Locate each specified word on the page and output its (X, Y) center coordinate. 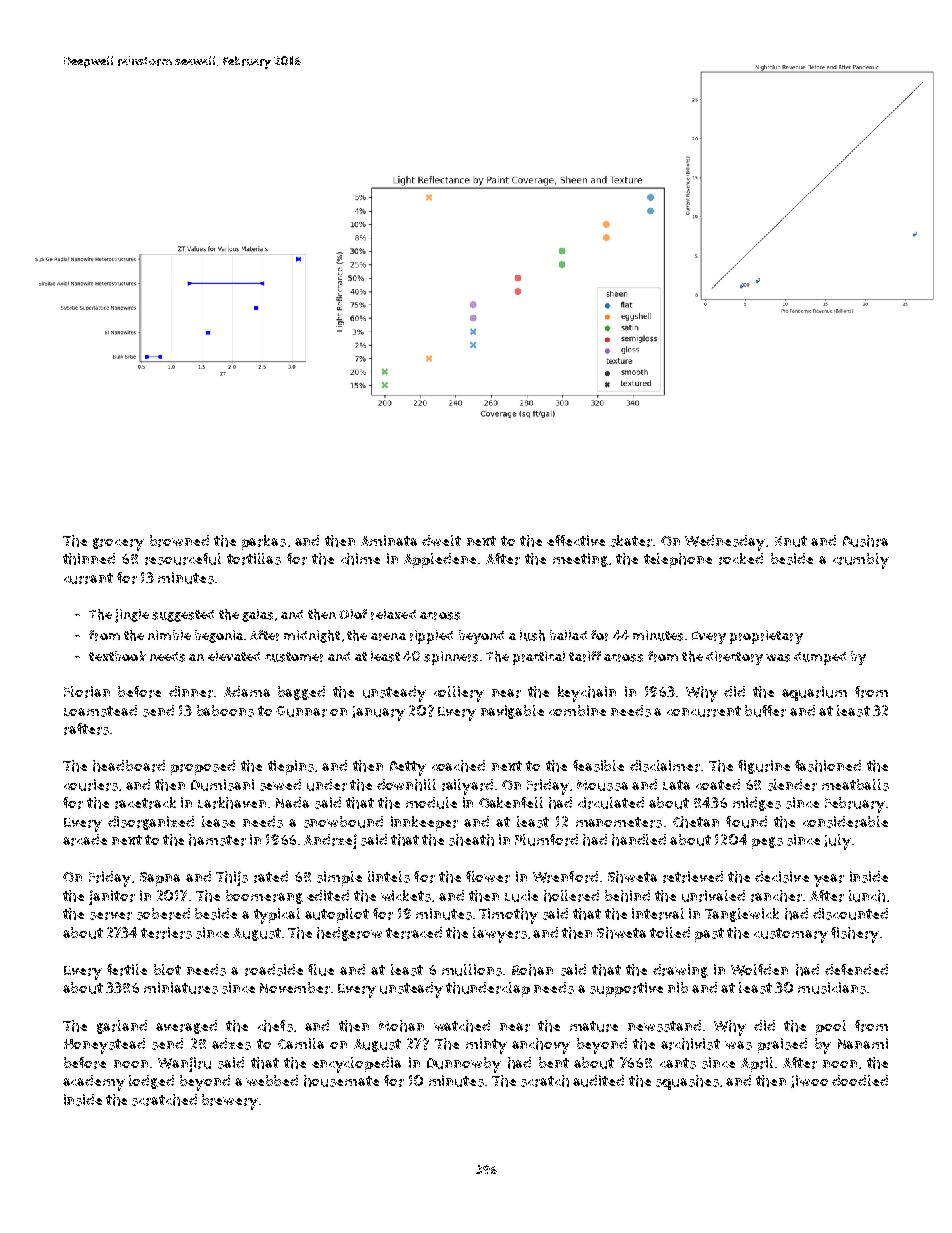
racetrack (145, 803)
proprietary (766, 637)
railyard (467, 787)
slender (792, 785)
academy (94, 1083)
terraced (414, 933)
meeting (580, 560)
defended (856, 969)
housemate (341, 1081)
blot (167, 969)
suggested (183, 616)
